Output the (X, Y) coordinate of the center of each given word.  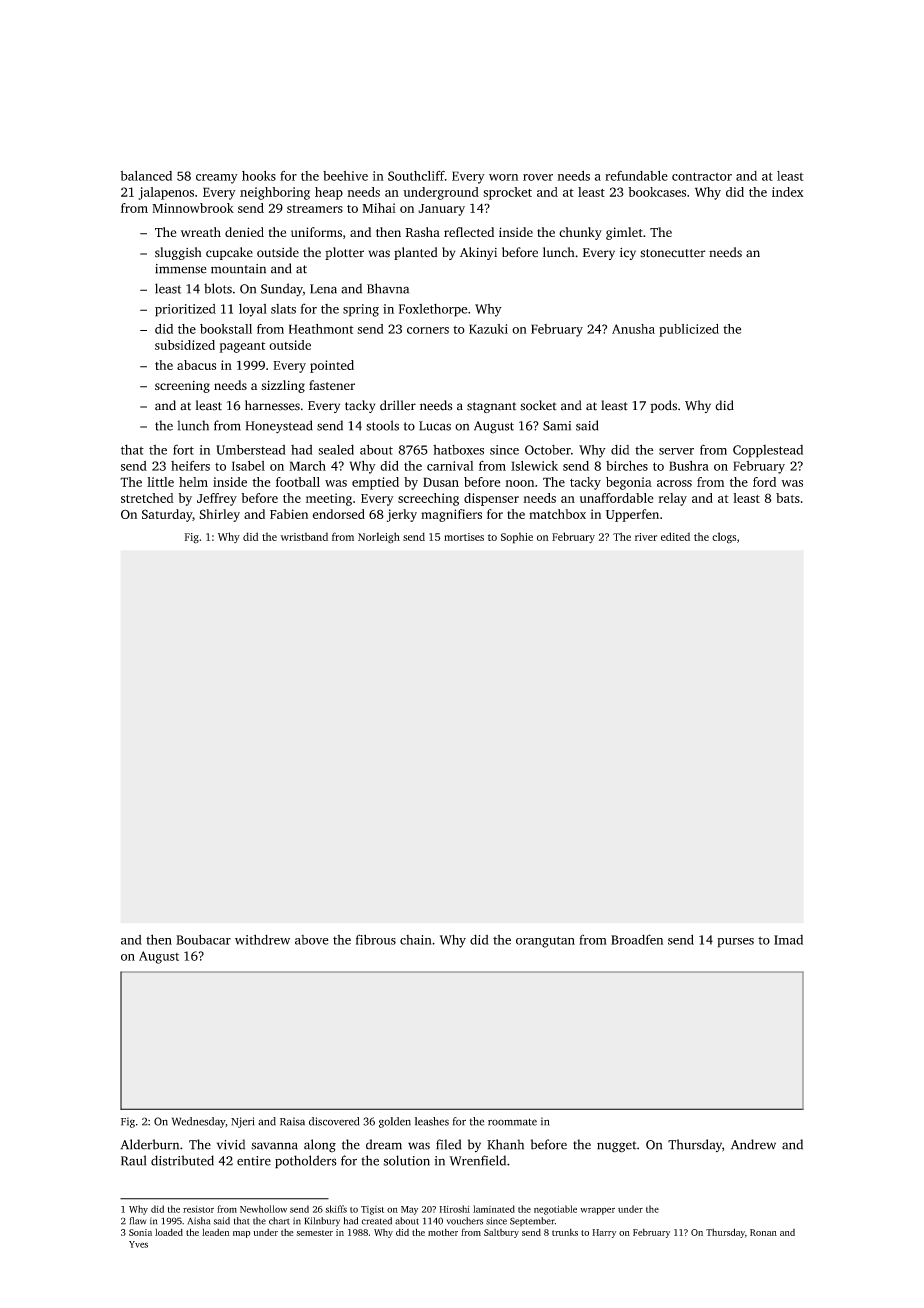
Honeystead (279, 427)
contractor (702, 176)
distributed (182, 1160)
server (676, 451)
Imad (788, 940)
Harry (604, 1233)
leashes (432, 1121)
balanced (146, 176)
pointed (332, 366)
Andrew (753, 1144)
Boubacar (203, 939)
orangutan (545, 942)
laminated (494, 1209)
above (312, 940)
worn (504, 177)
